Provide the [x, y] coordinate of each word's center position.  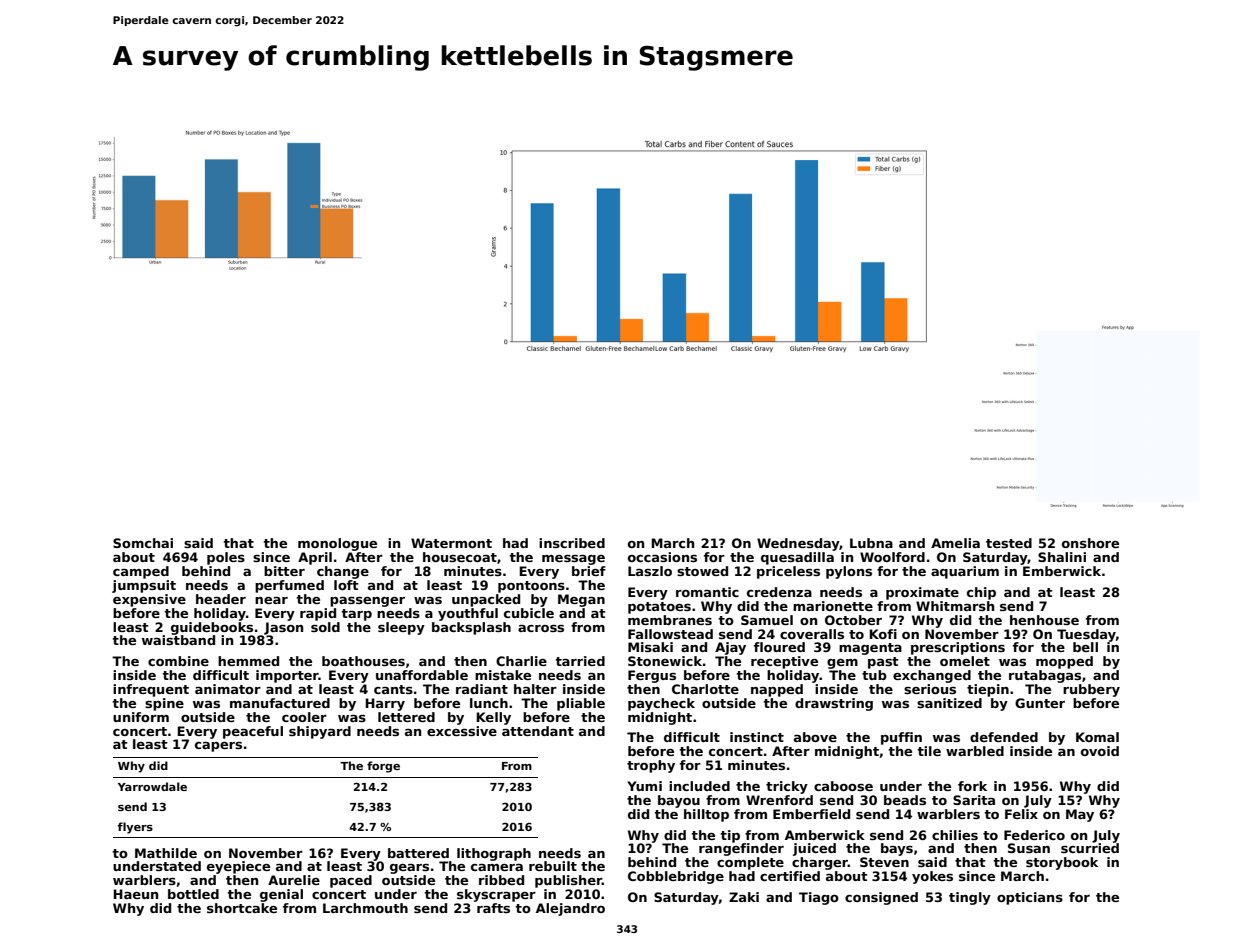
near [271, 600]
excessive [462, 731]
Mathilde [166, 853]
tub [874, 675]
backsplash [471, 628]
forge [383, 767]
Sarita [974, 800]
